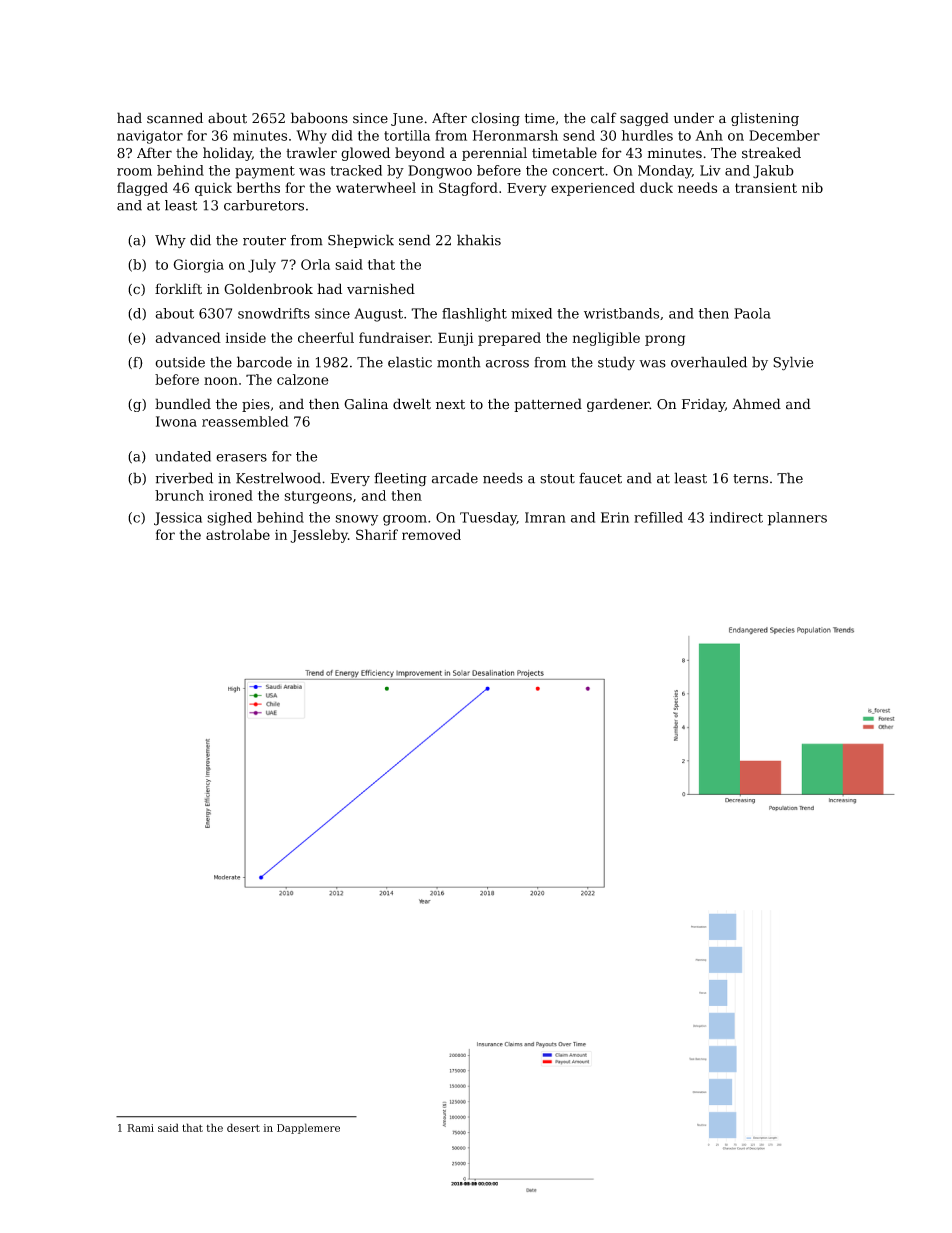 The width and height of the screenshot is (952, 1233). I want to click on erasers, so click(241, 458).
